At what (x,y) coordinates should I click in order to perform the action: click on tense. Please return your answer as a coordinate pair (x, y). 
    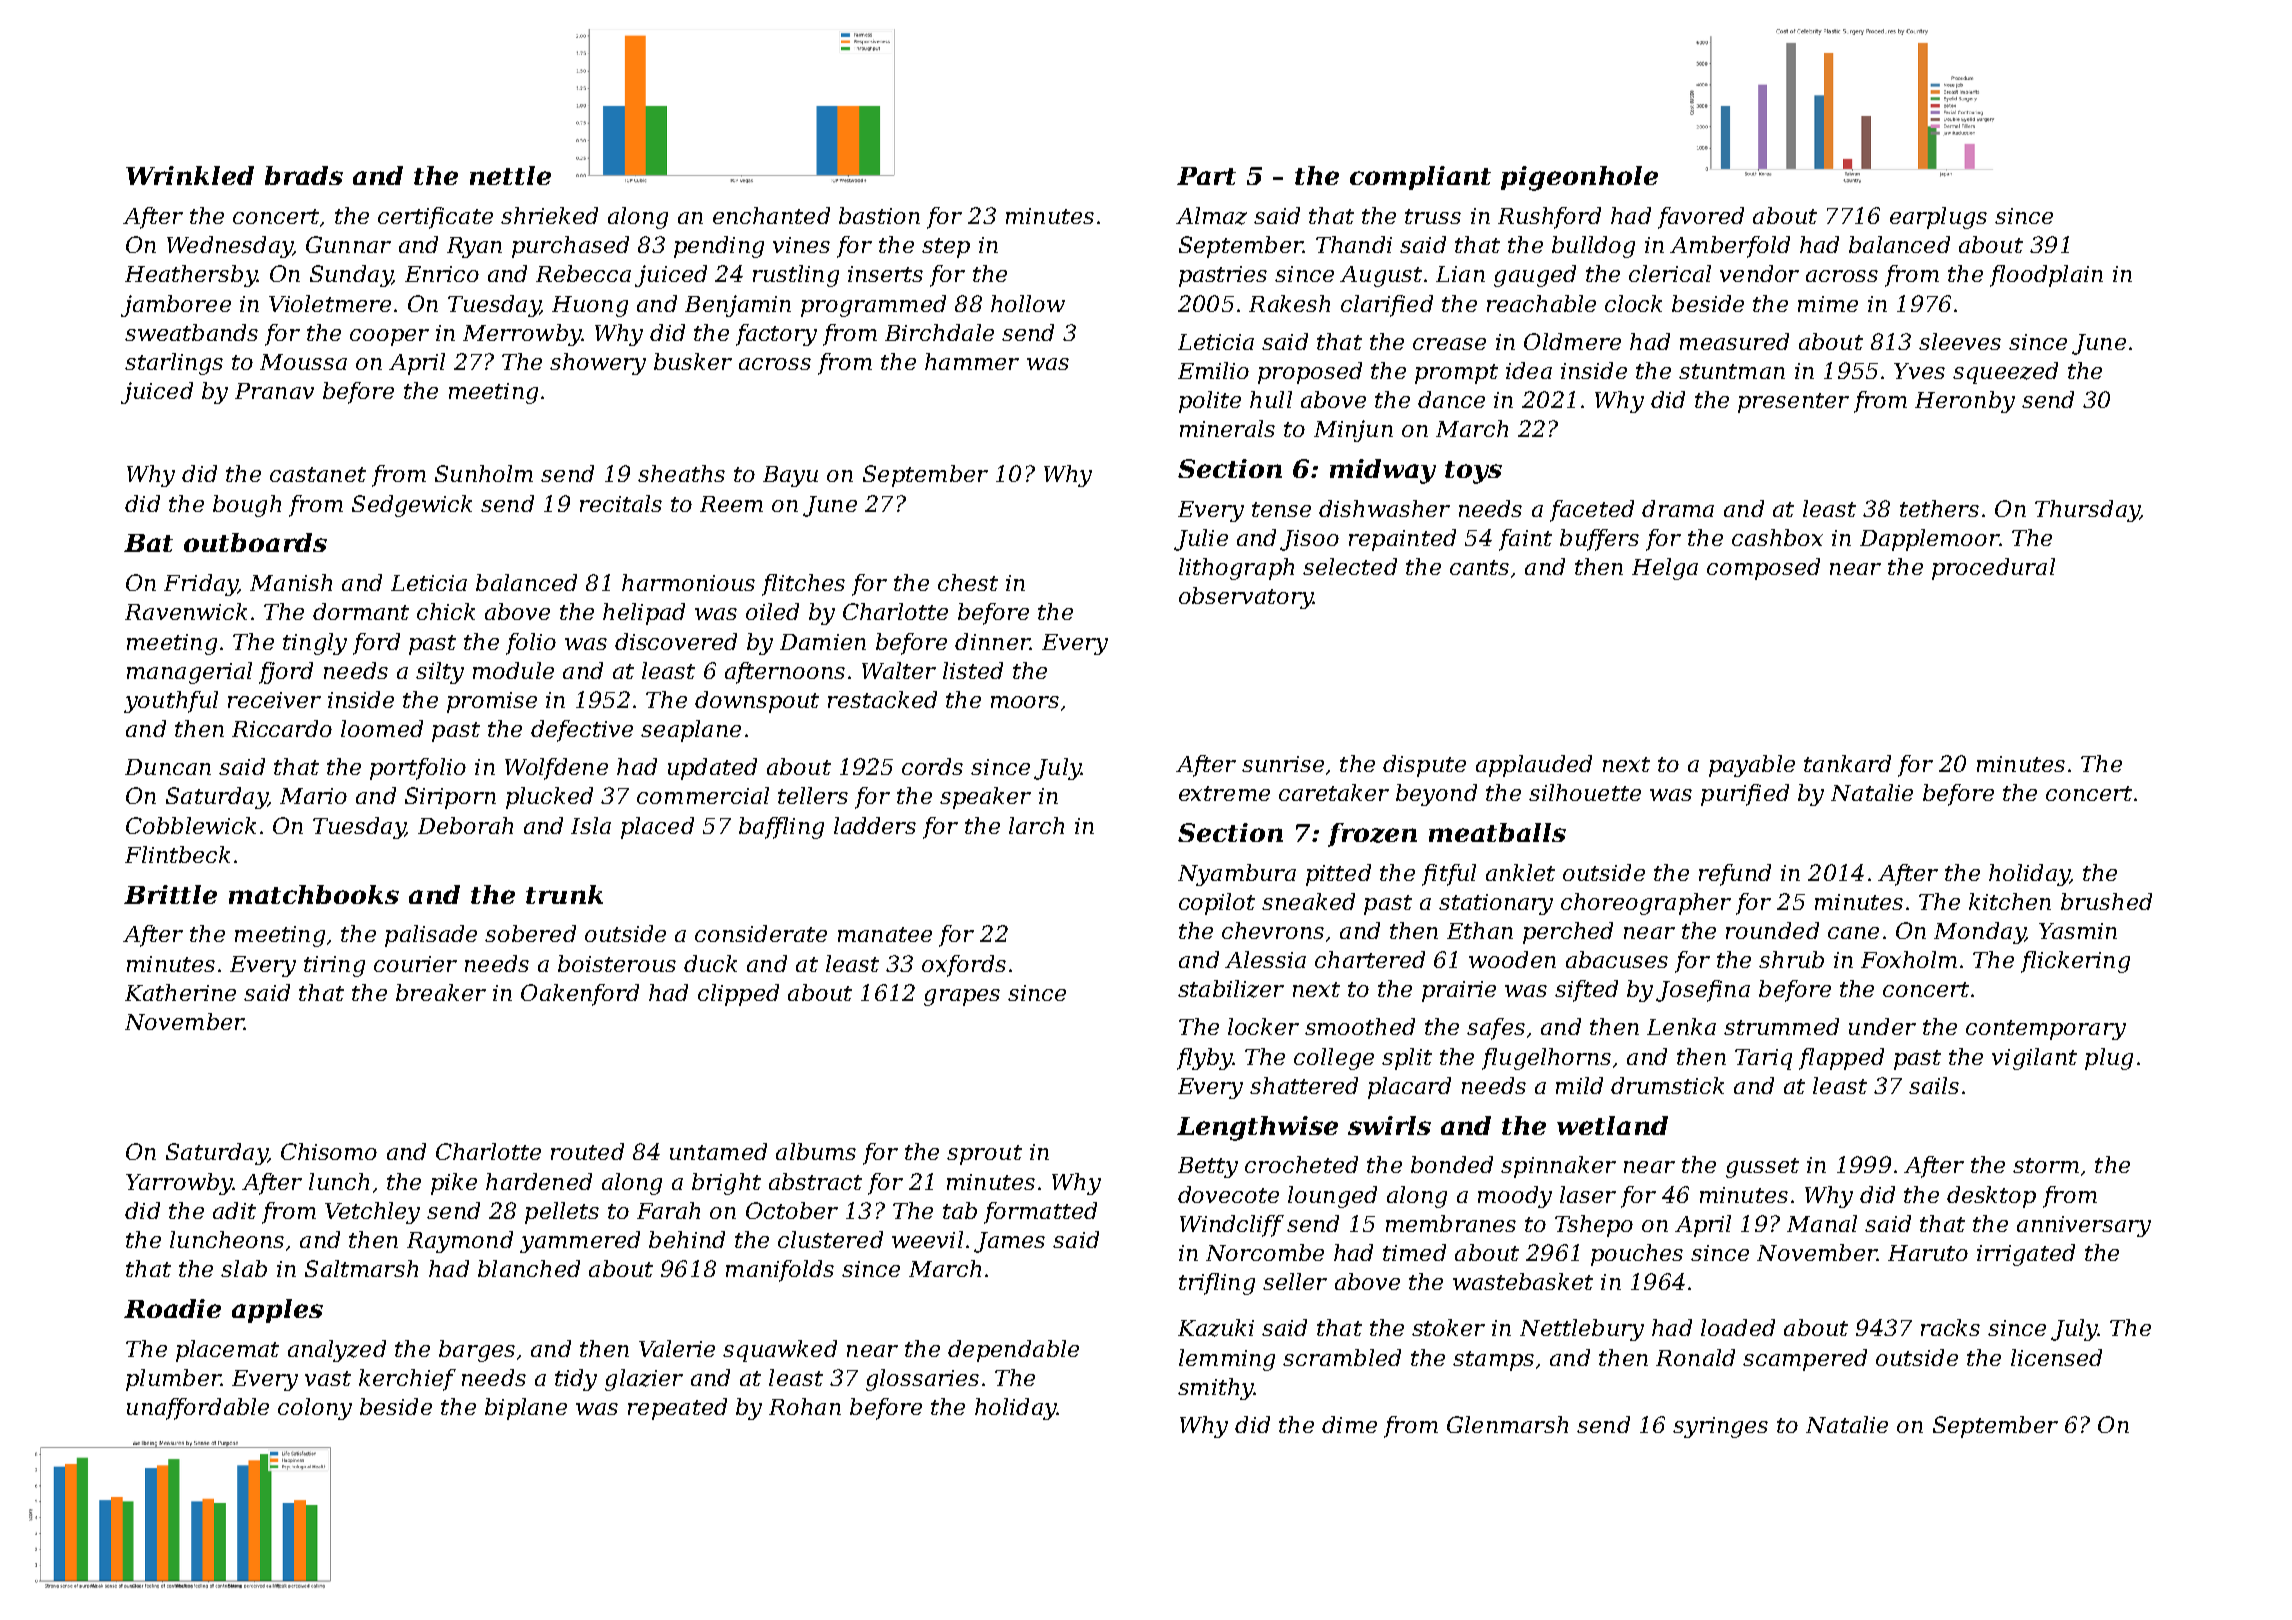
    Looking at the image, I should click on (1281, 509).
